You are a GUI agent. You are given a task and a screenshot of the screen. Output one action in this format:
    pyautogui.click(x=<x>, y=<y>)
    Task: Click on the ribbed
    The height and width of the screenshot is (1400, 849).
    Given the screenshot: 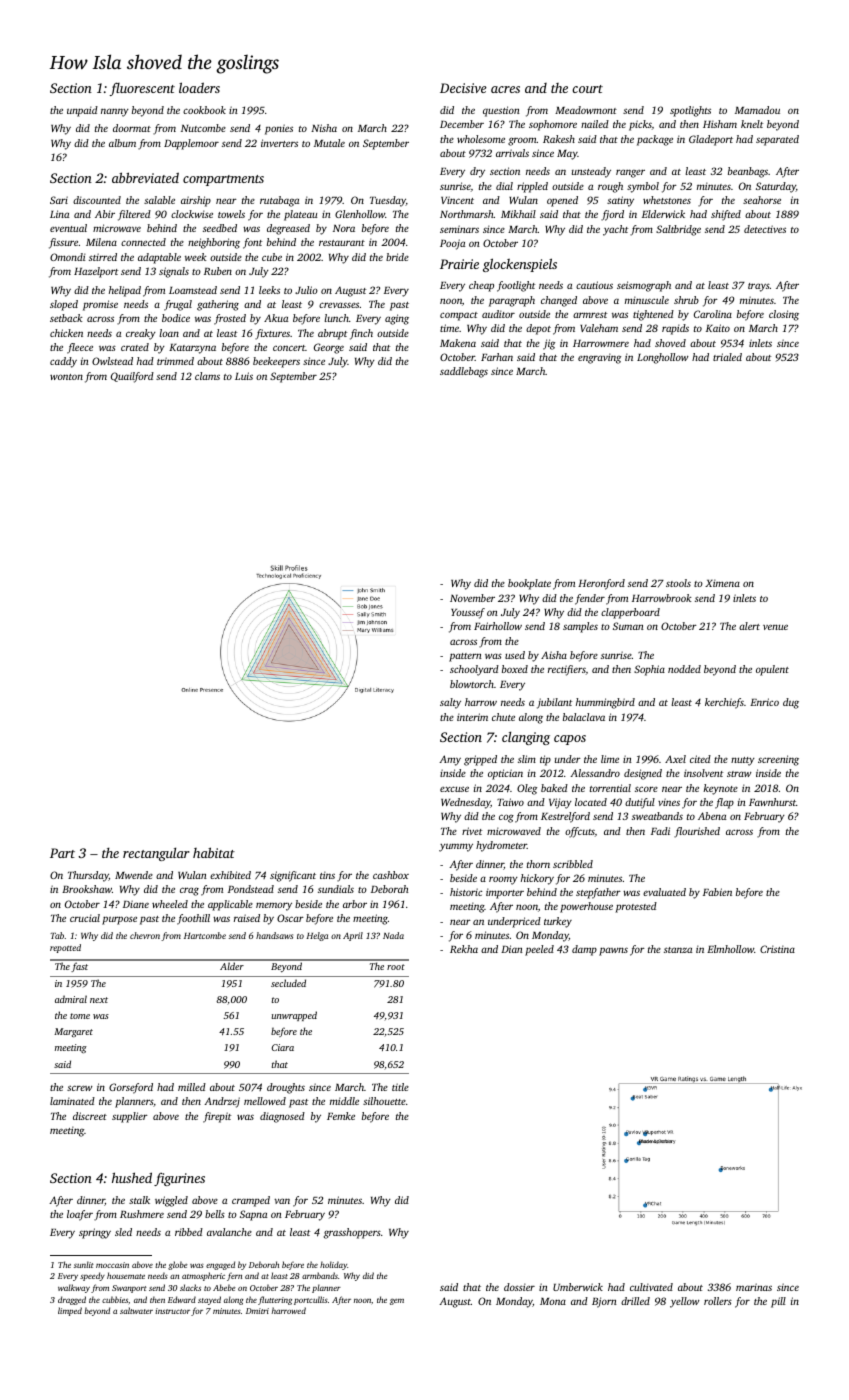 What is the action you would take?
    pyautogui.click(x=189, y=1232)
